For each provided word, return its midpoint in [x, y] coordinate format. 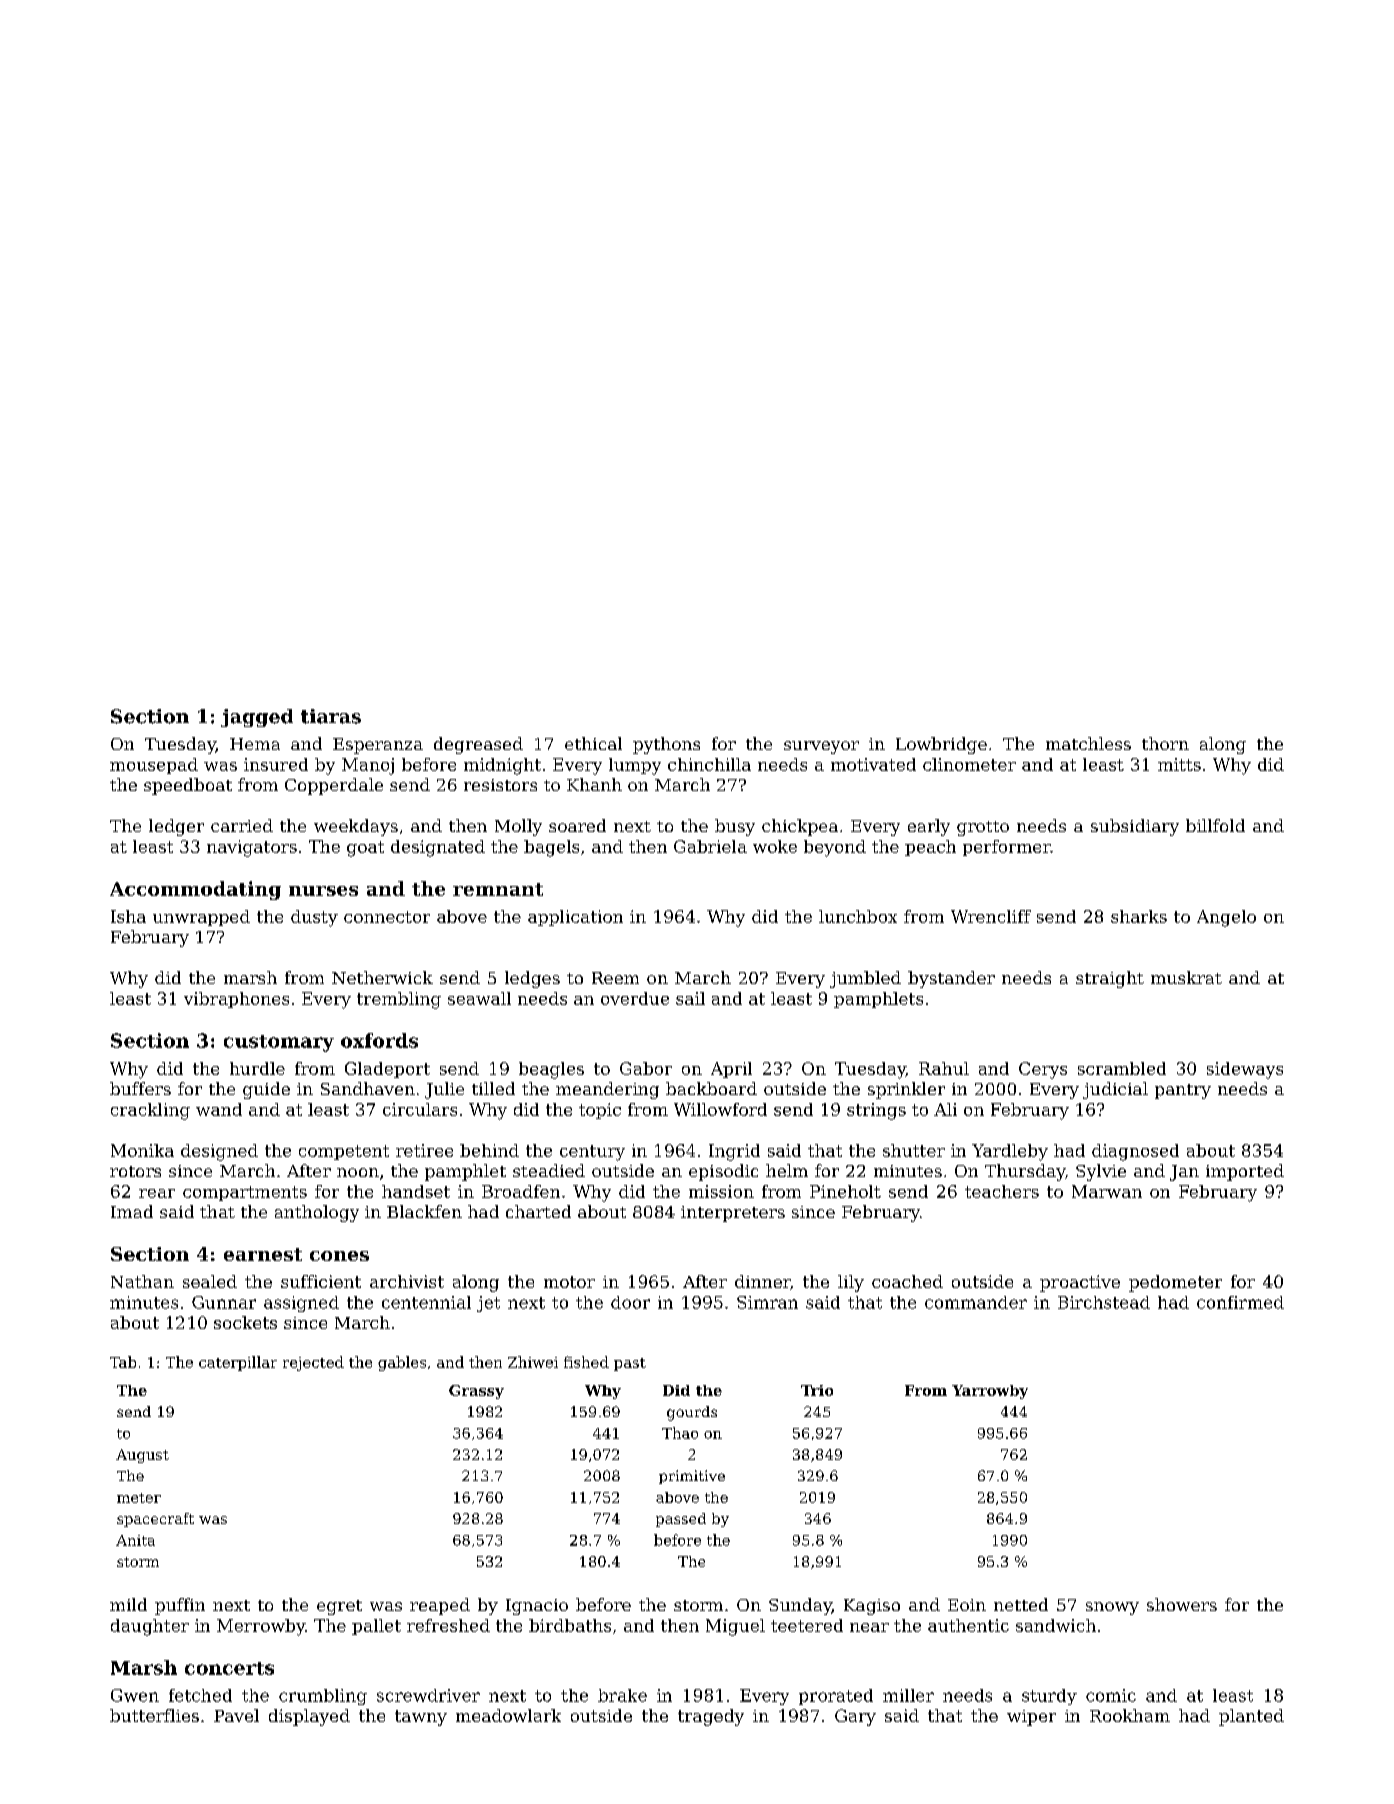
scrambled [1122, 1068]
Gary [855, 1717]
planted [1251, 1717]
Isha [128, 916]
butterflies [154, 1715]
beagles [551, 1070]
